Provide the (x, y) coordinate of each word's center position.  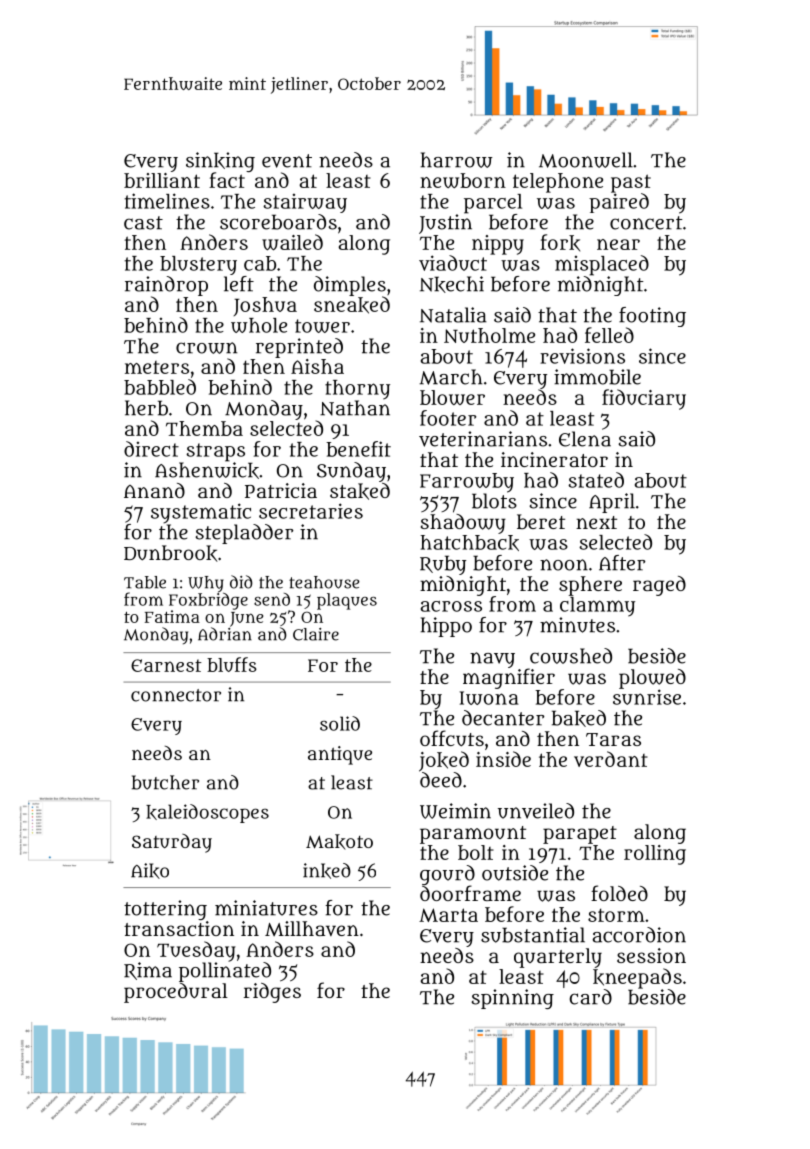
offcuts (452, 738)
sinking (220, 162)
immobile (597, 377)
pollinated (225, 972)
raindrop (166, 286)
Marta (448, 915)
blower (452, 397)
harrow (457, 160)
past (631, 183)
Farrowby (467, 483)
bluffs (232, 664)
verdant (611, 759)
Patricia (281, 490)
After (622, 563)
